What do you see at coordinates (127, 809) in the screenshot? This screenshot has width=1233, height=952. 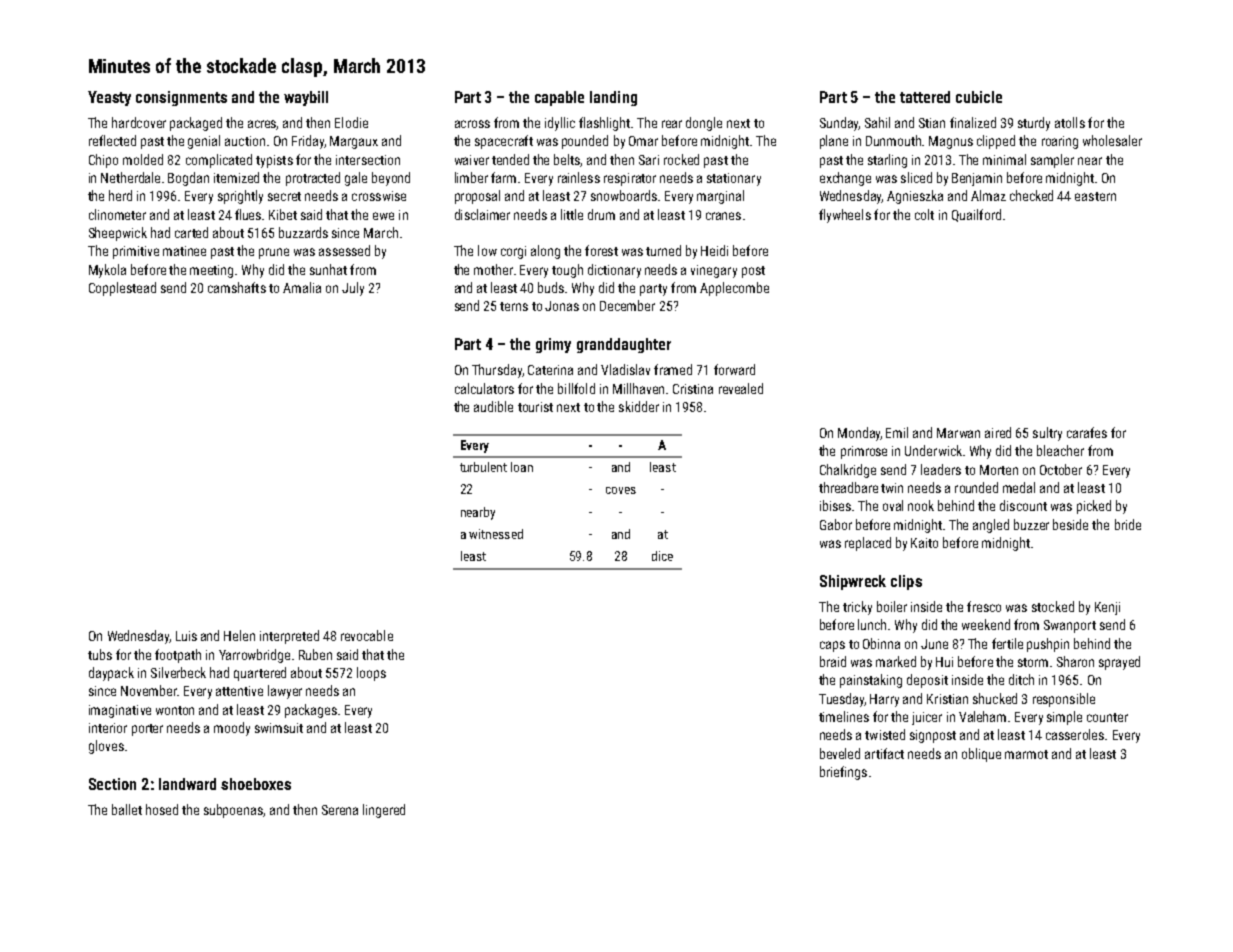 I see `ballet` at bounding box center [127, 809].
